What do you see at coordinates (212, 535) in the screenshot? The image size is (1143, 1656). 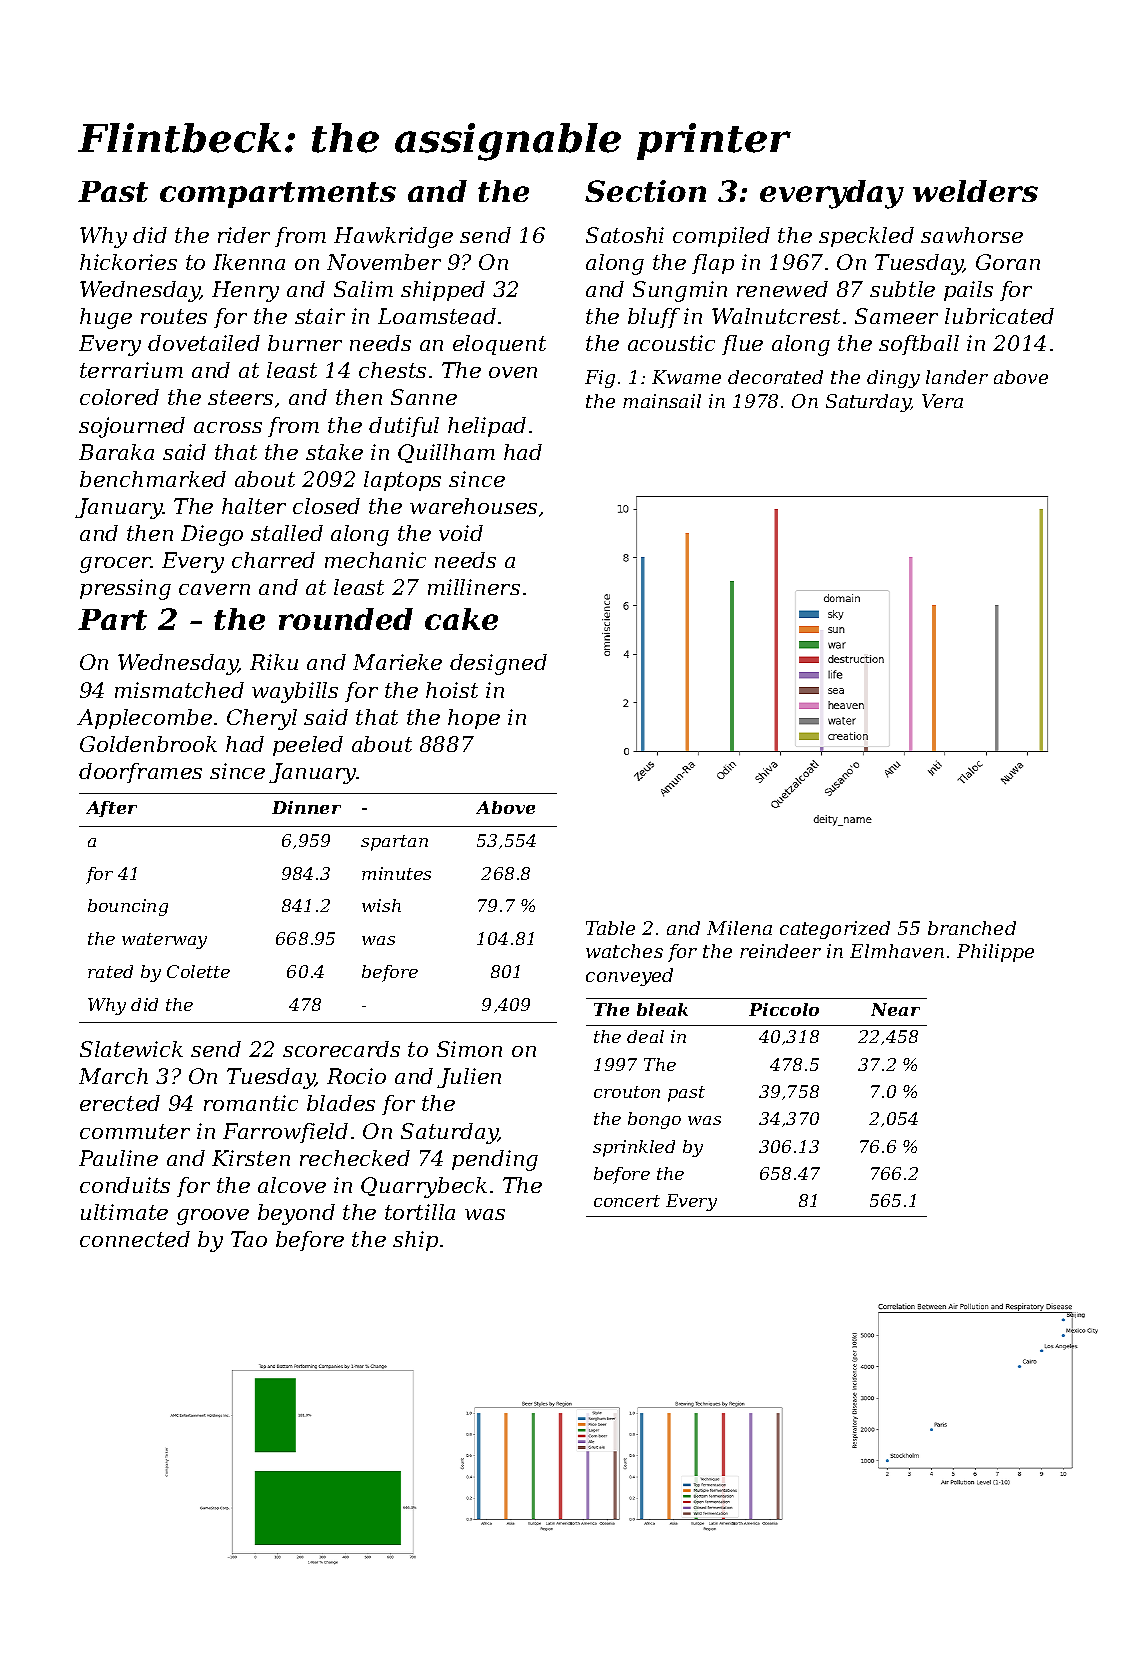 I see `Diego` at bounding box center [212, 535].
